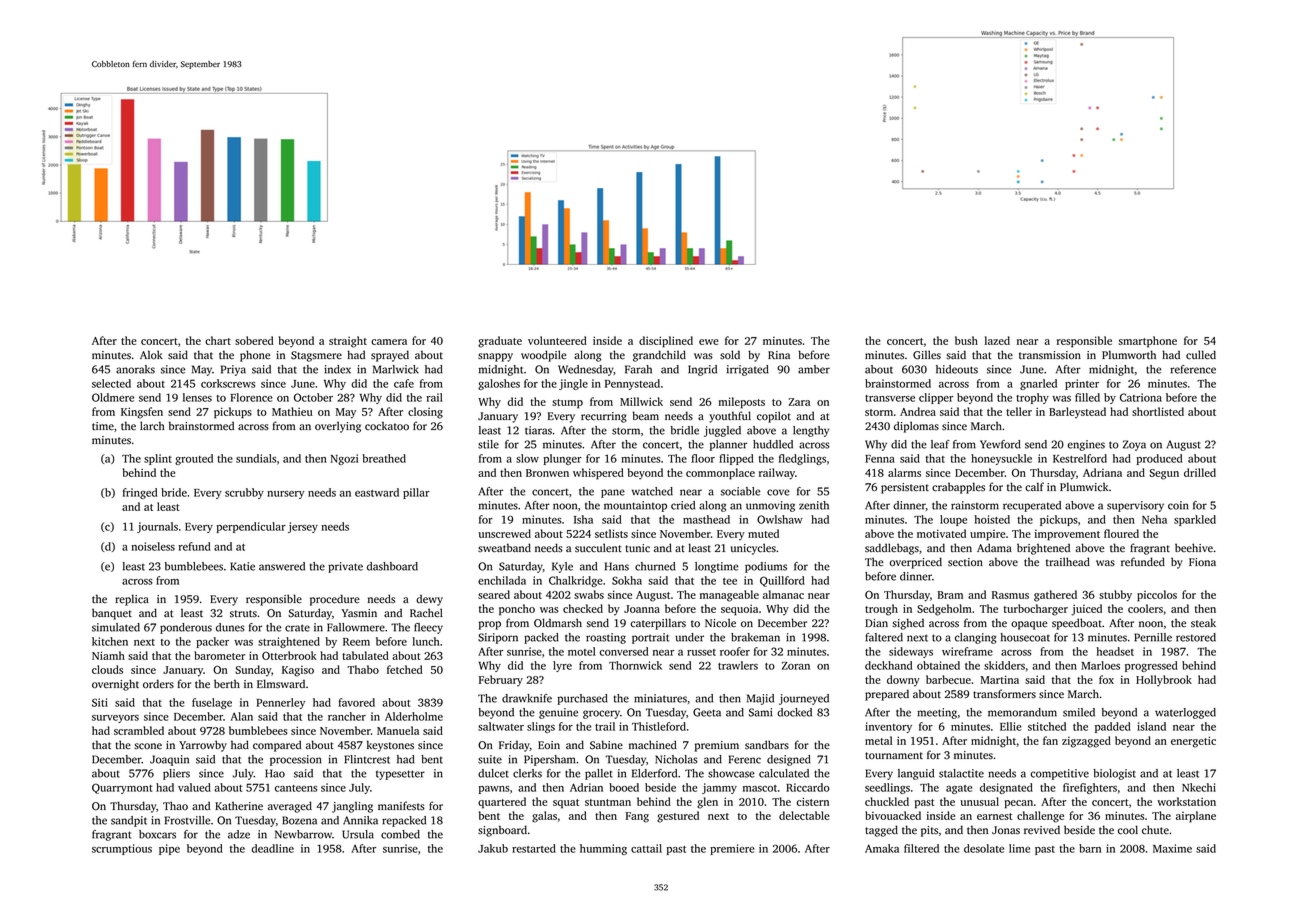 The height and width of the document is (924, 1308). Describe the element at coordinates (650, 638) in the document. I see `portrait` at that location.
